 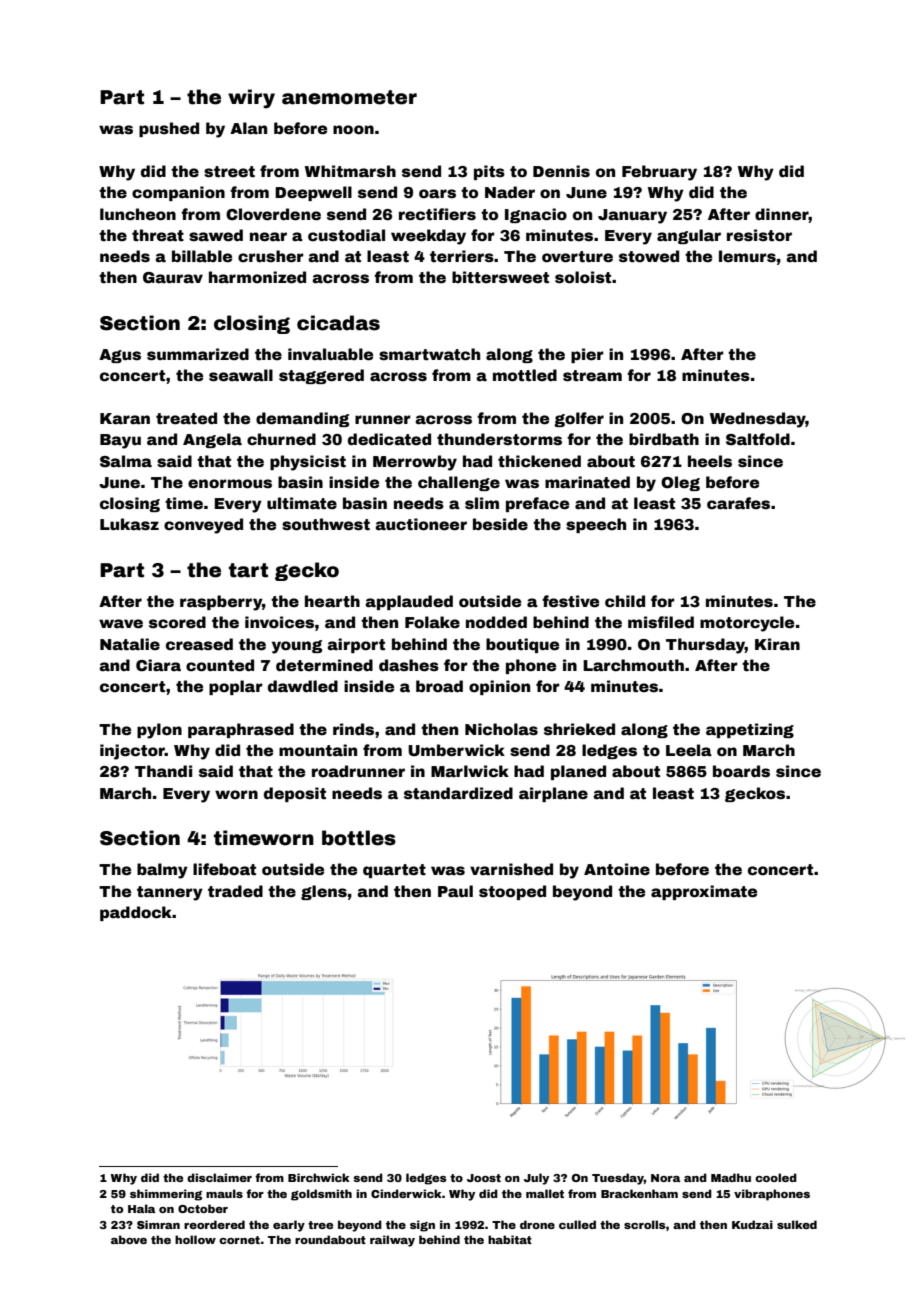 I want to click on habitat, so click(x=510, y=1239).
